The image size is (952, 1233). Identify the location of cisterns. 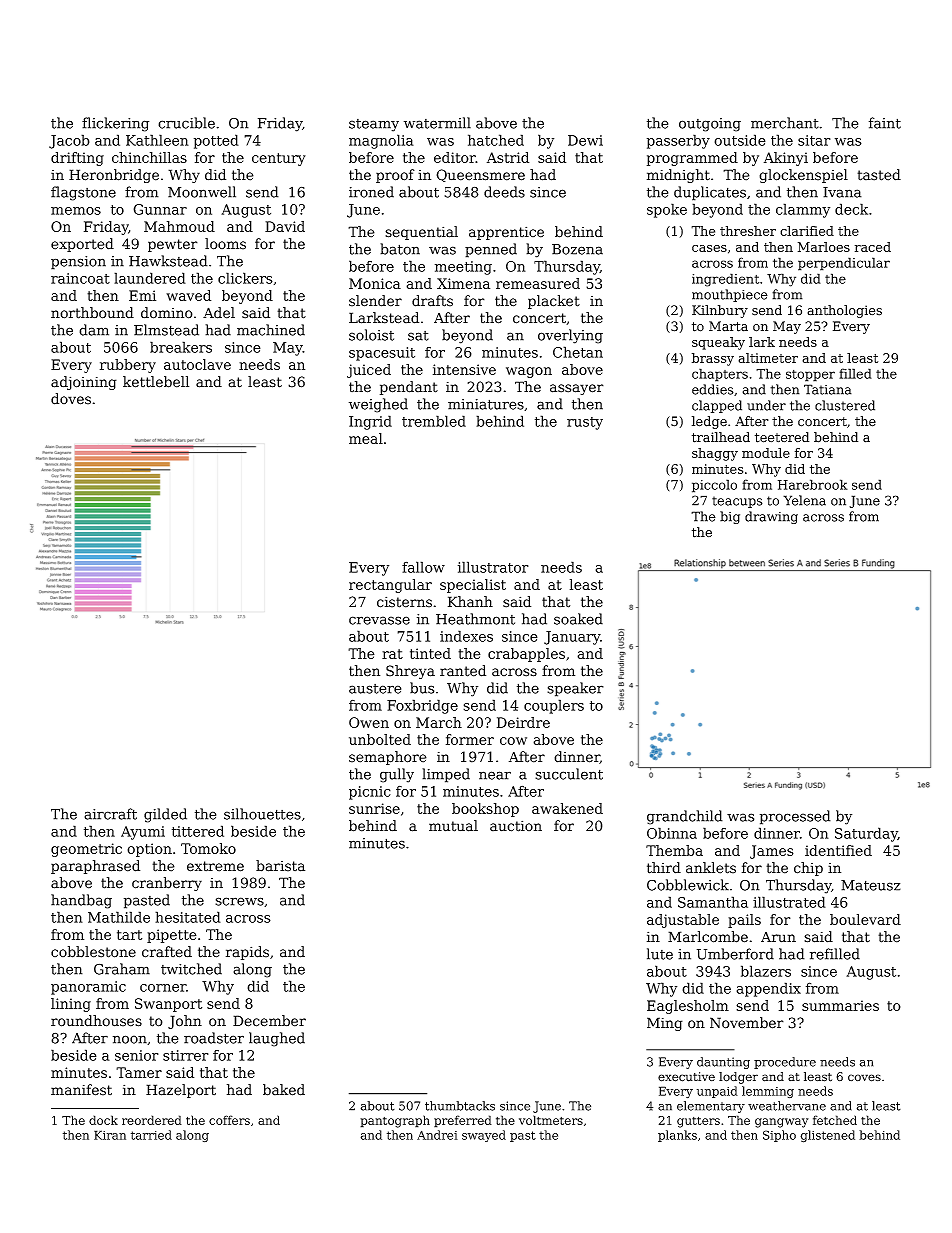
(404, 602).
